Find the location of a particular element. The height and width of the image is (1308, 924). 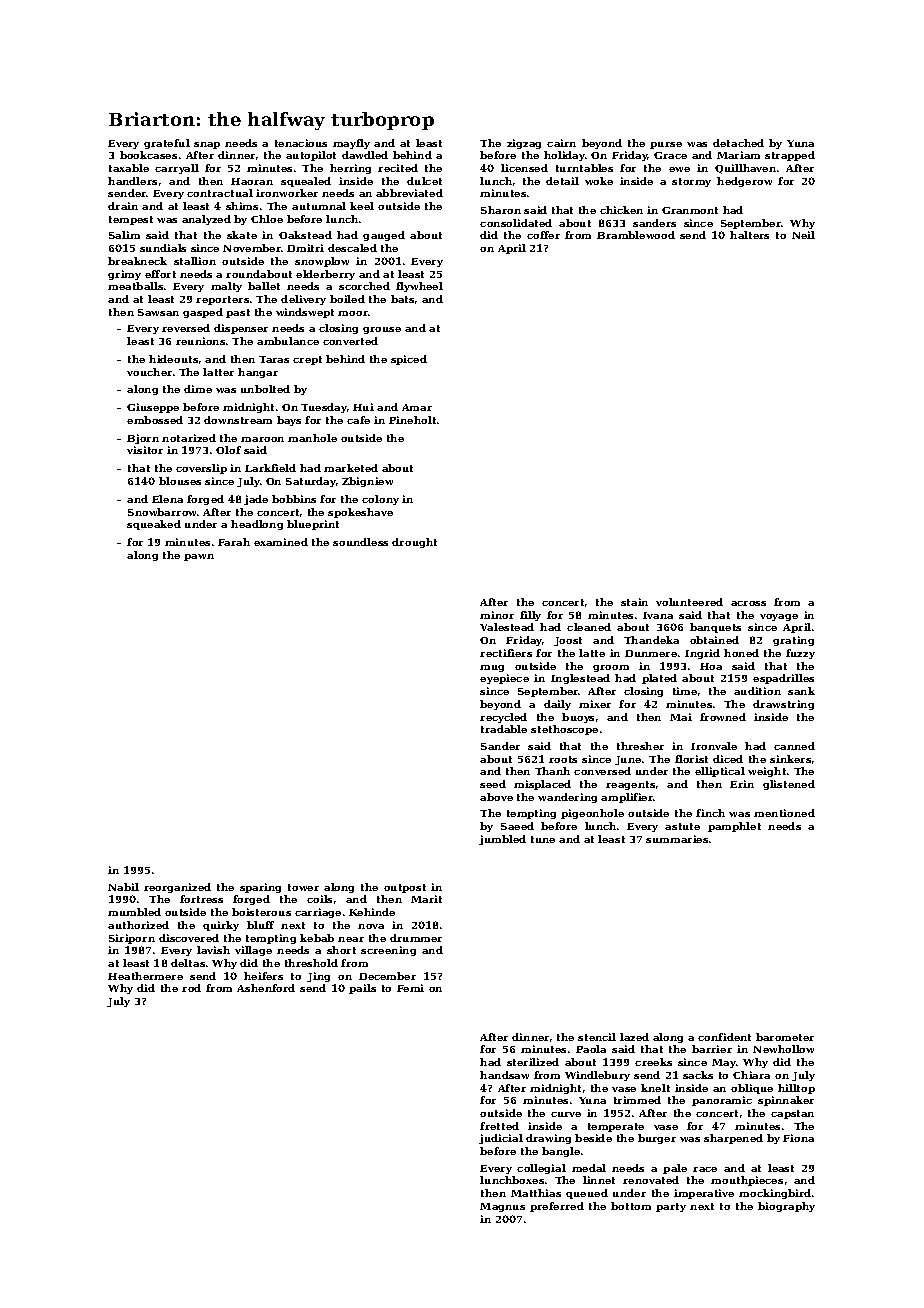

Matthias is located at coordinates (536, 1193).
